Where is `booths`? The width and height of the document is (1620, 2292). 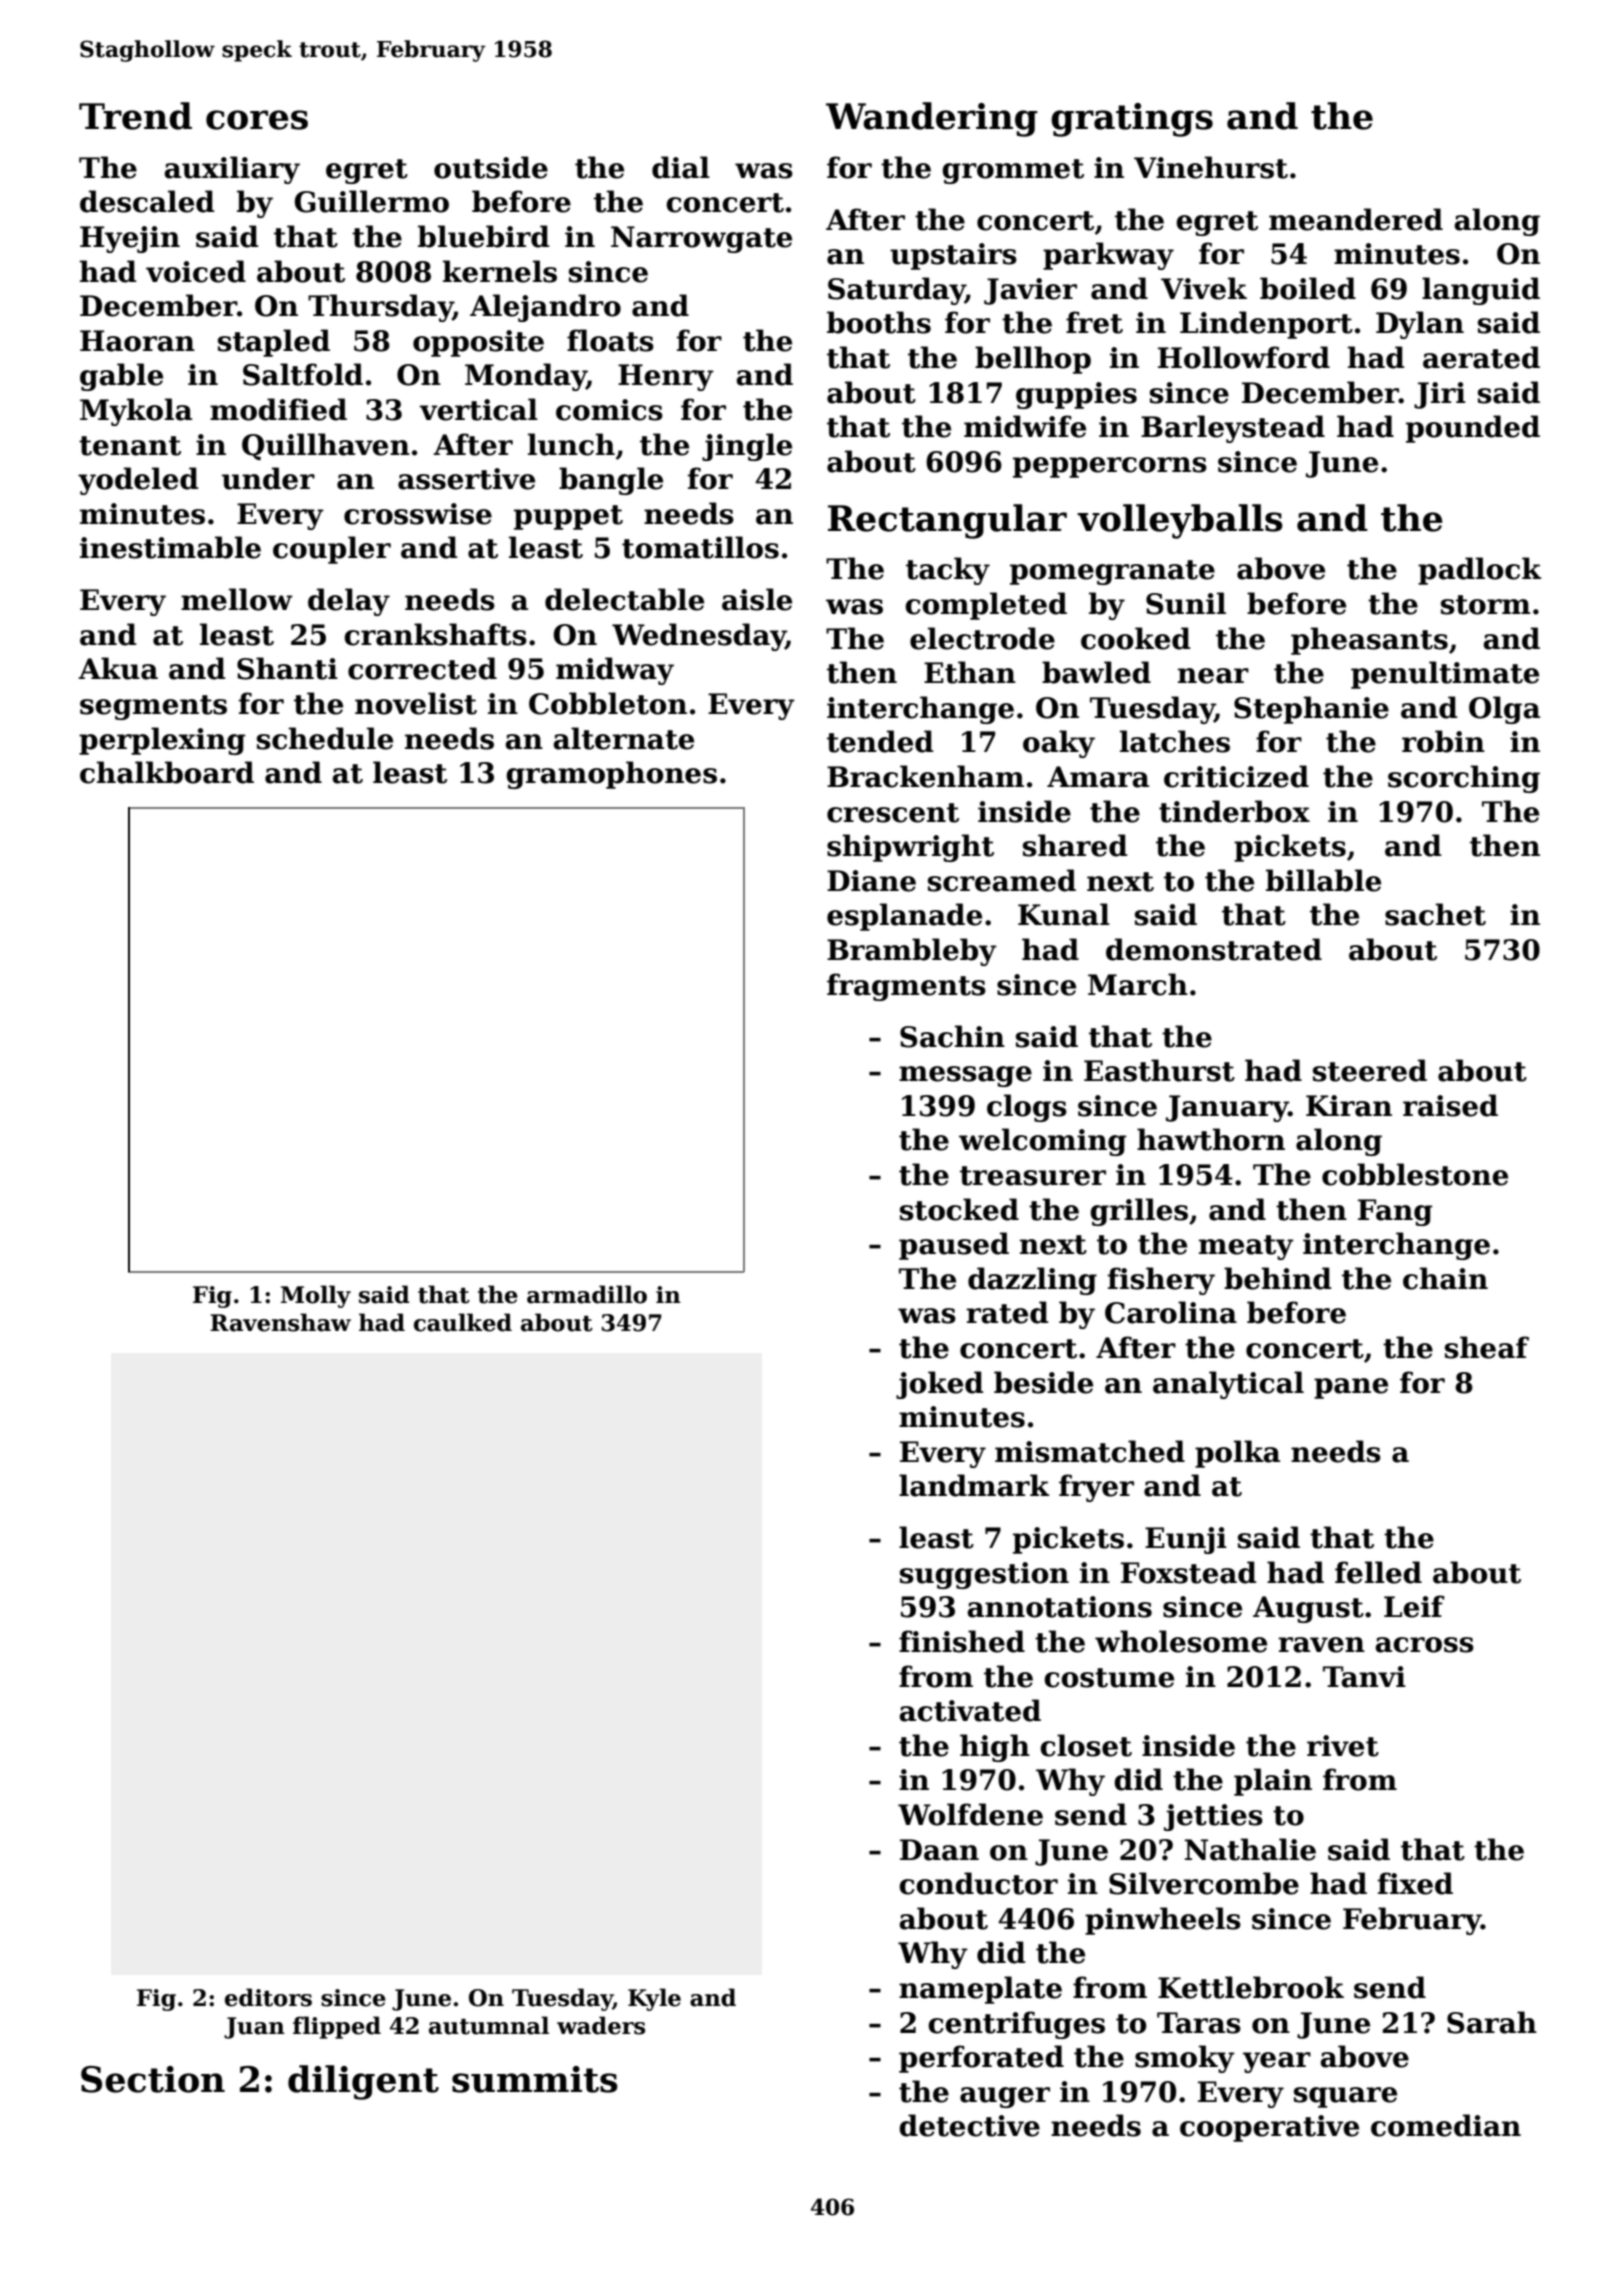 booths is located at coordinates (879, 322).
